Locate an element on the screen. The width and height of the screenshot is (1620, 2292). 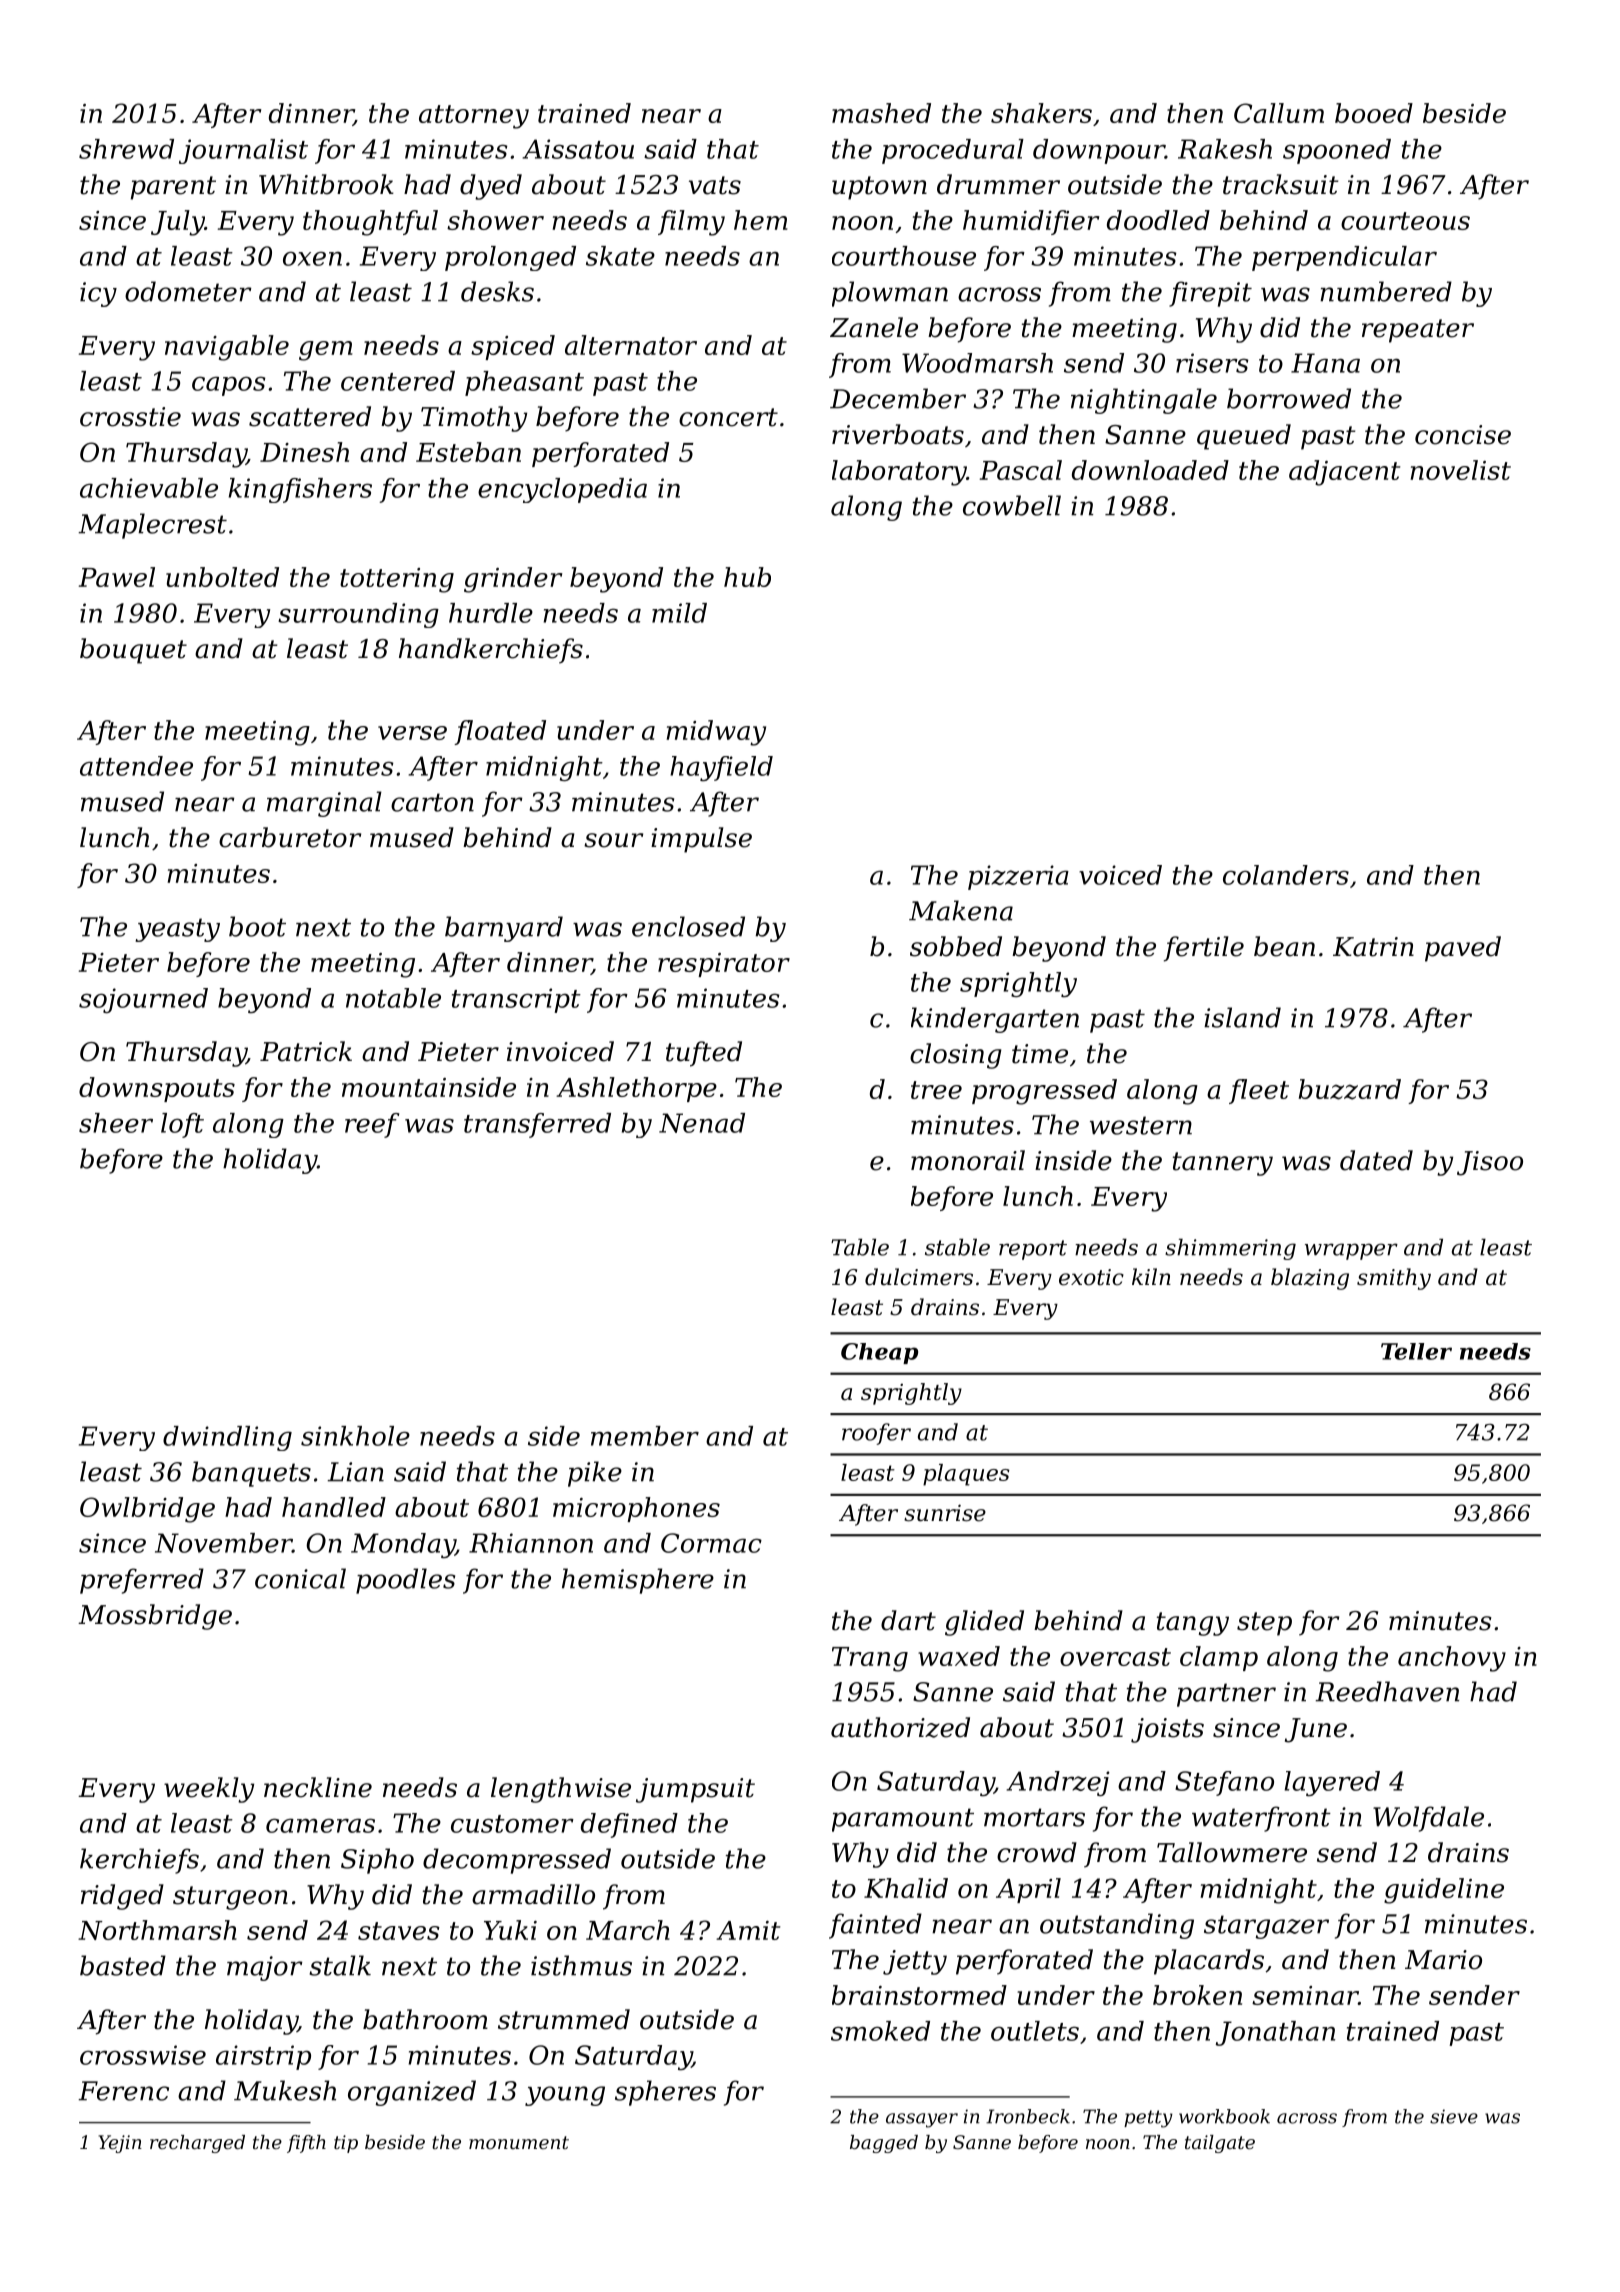
tip is located at coordinates (346, 2144).
